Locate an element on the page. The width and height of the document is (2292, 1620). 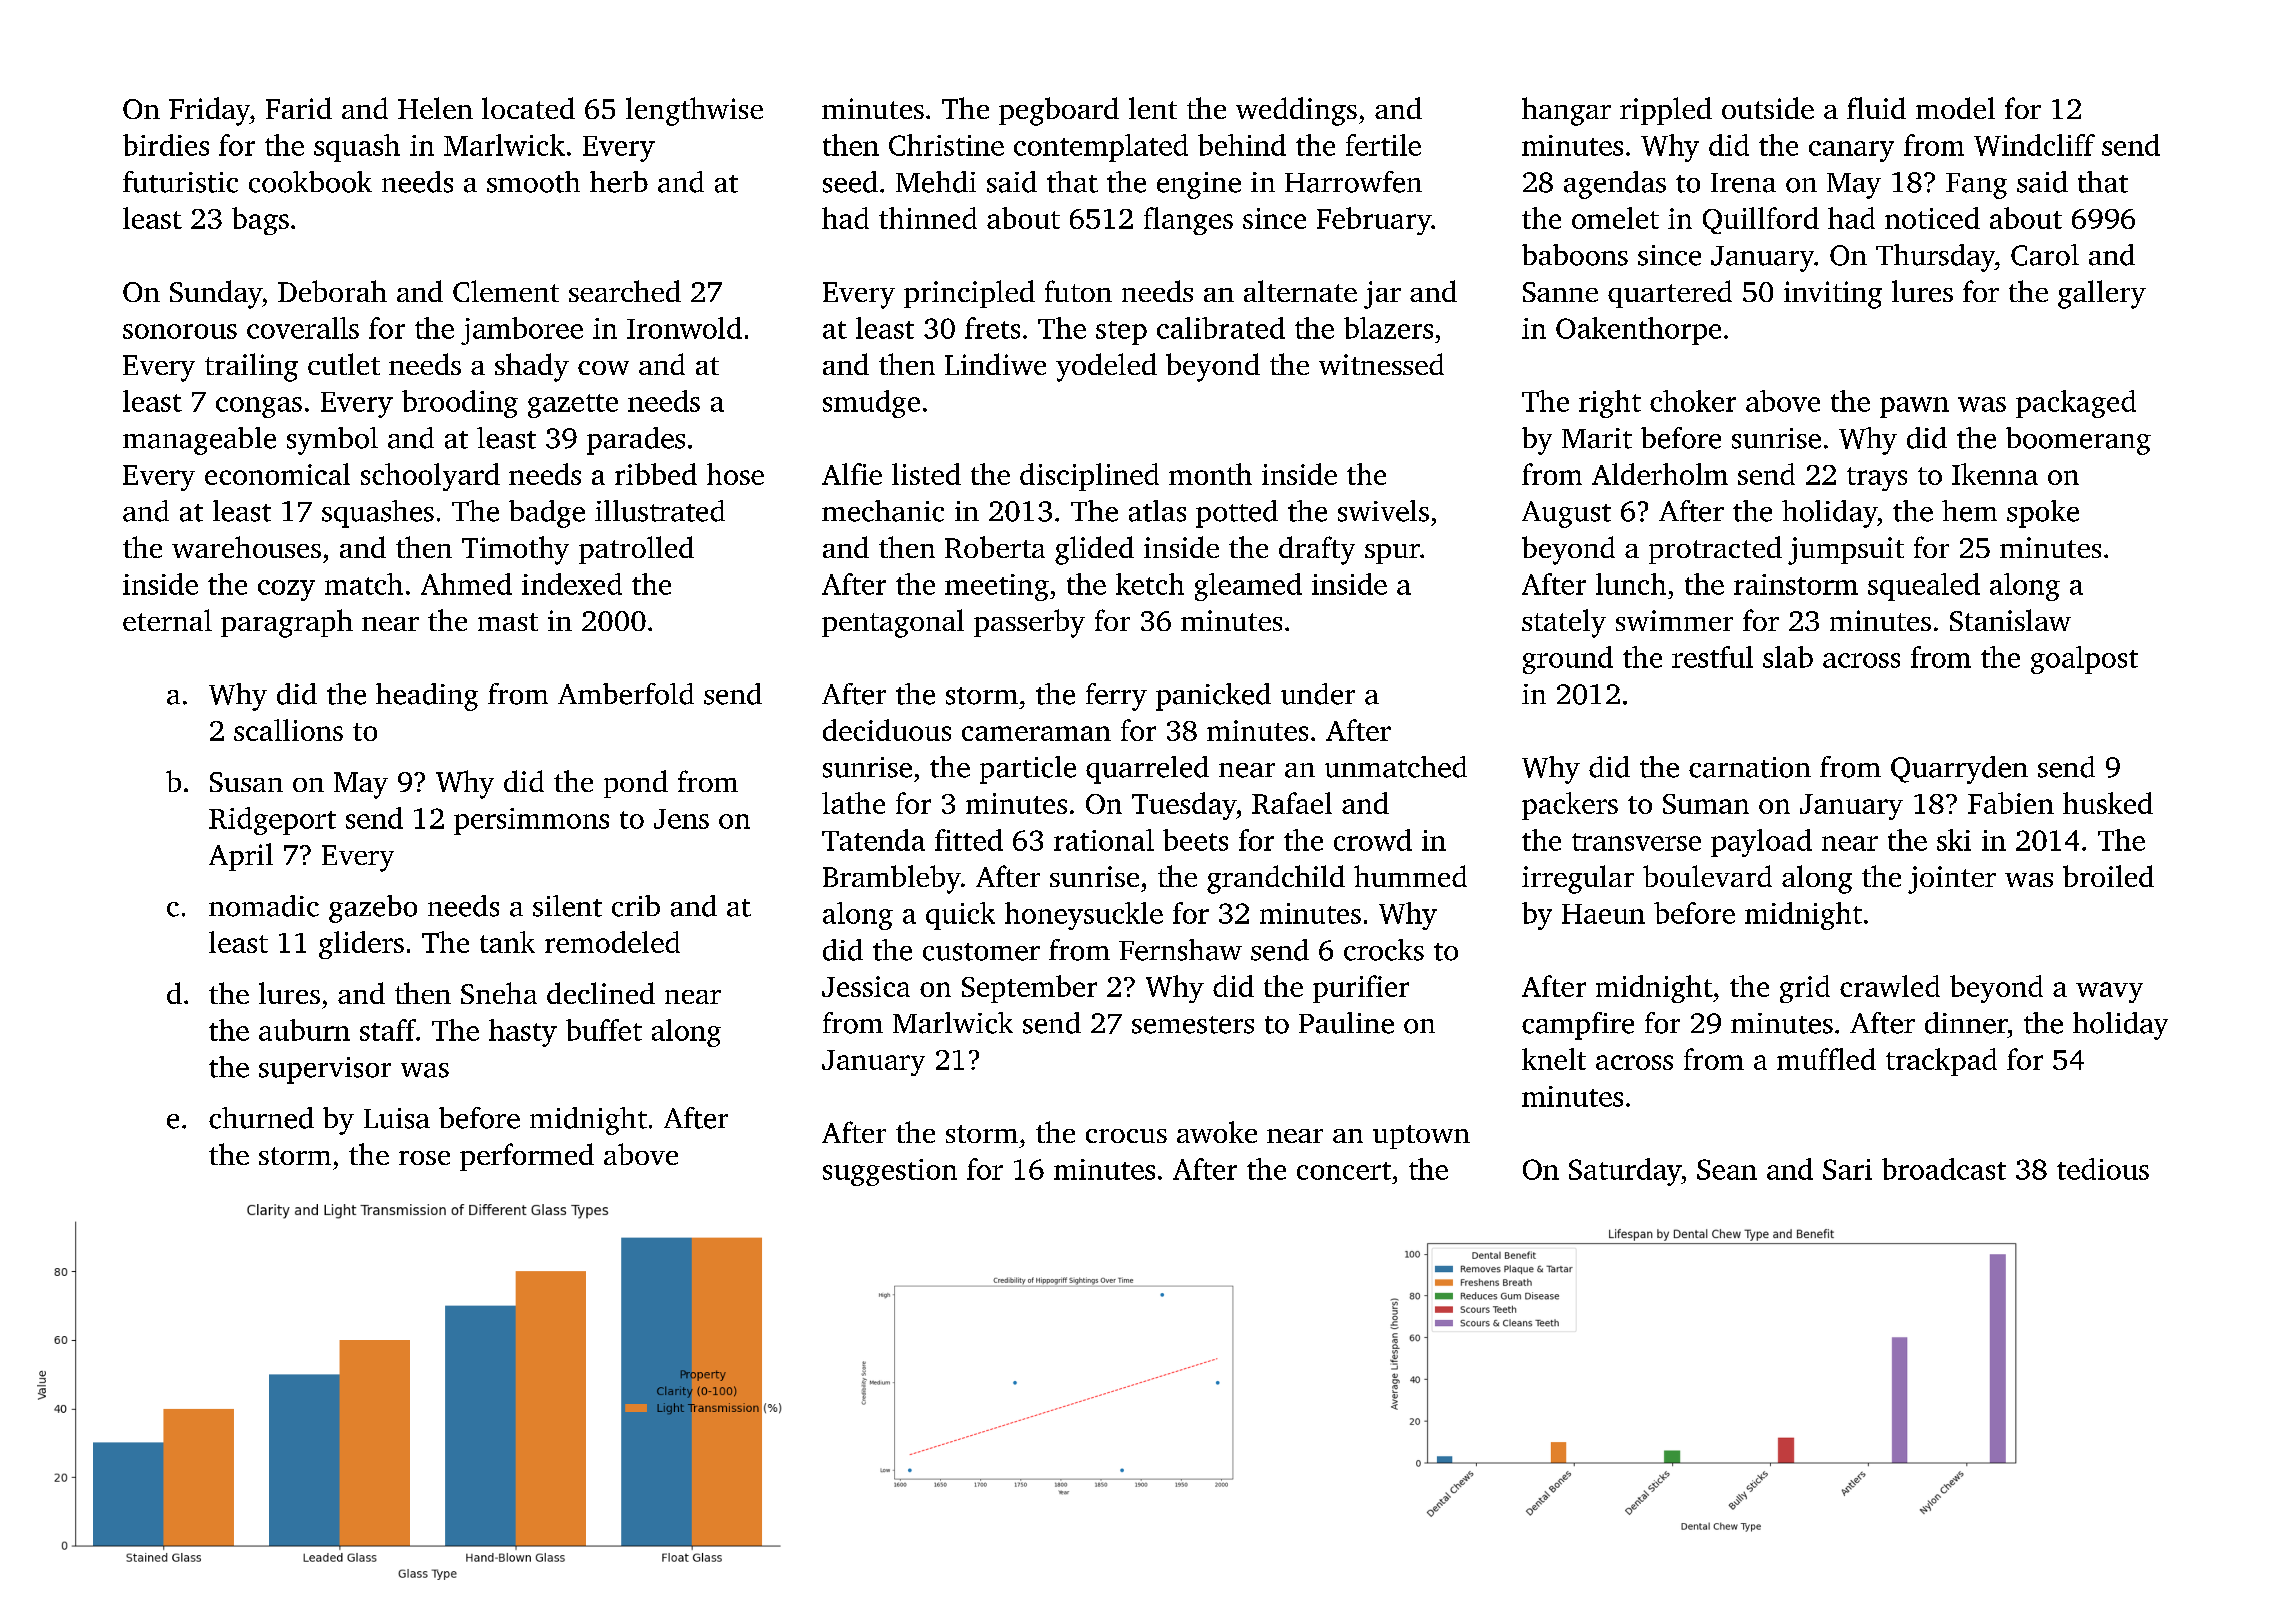
scallions is located at coordinates (288, 730).
